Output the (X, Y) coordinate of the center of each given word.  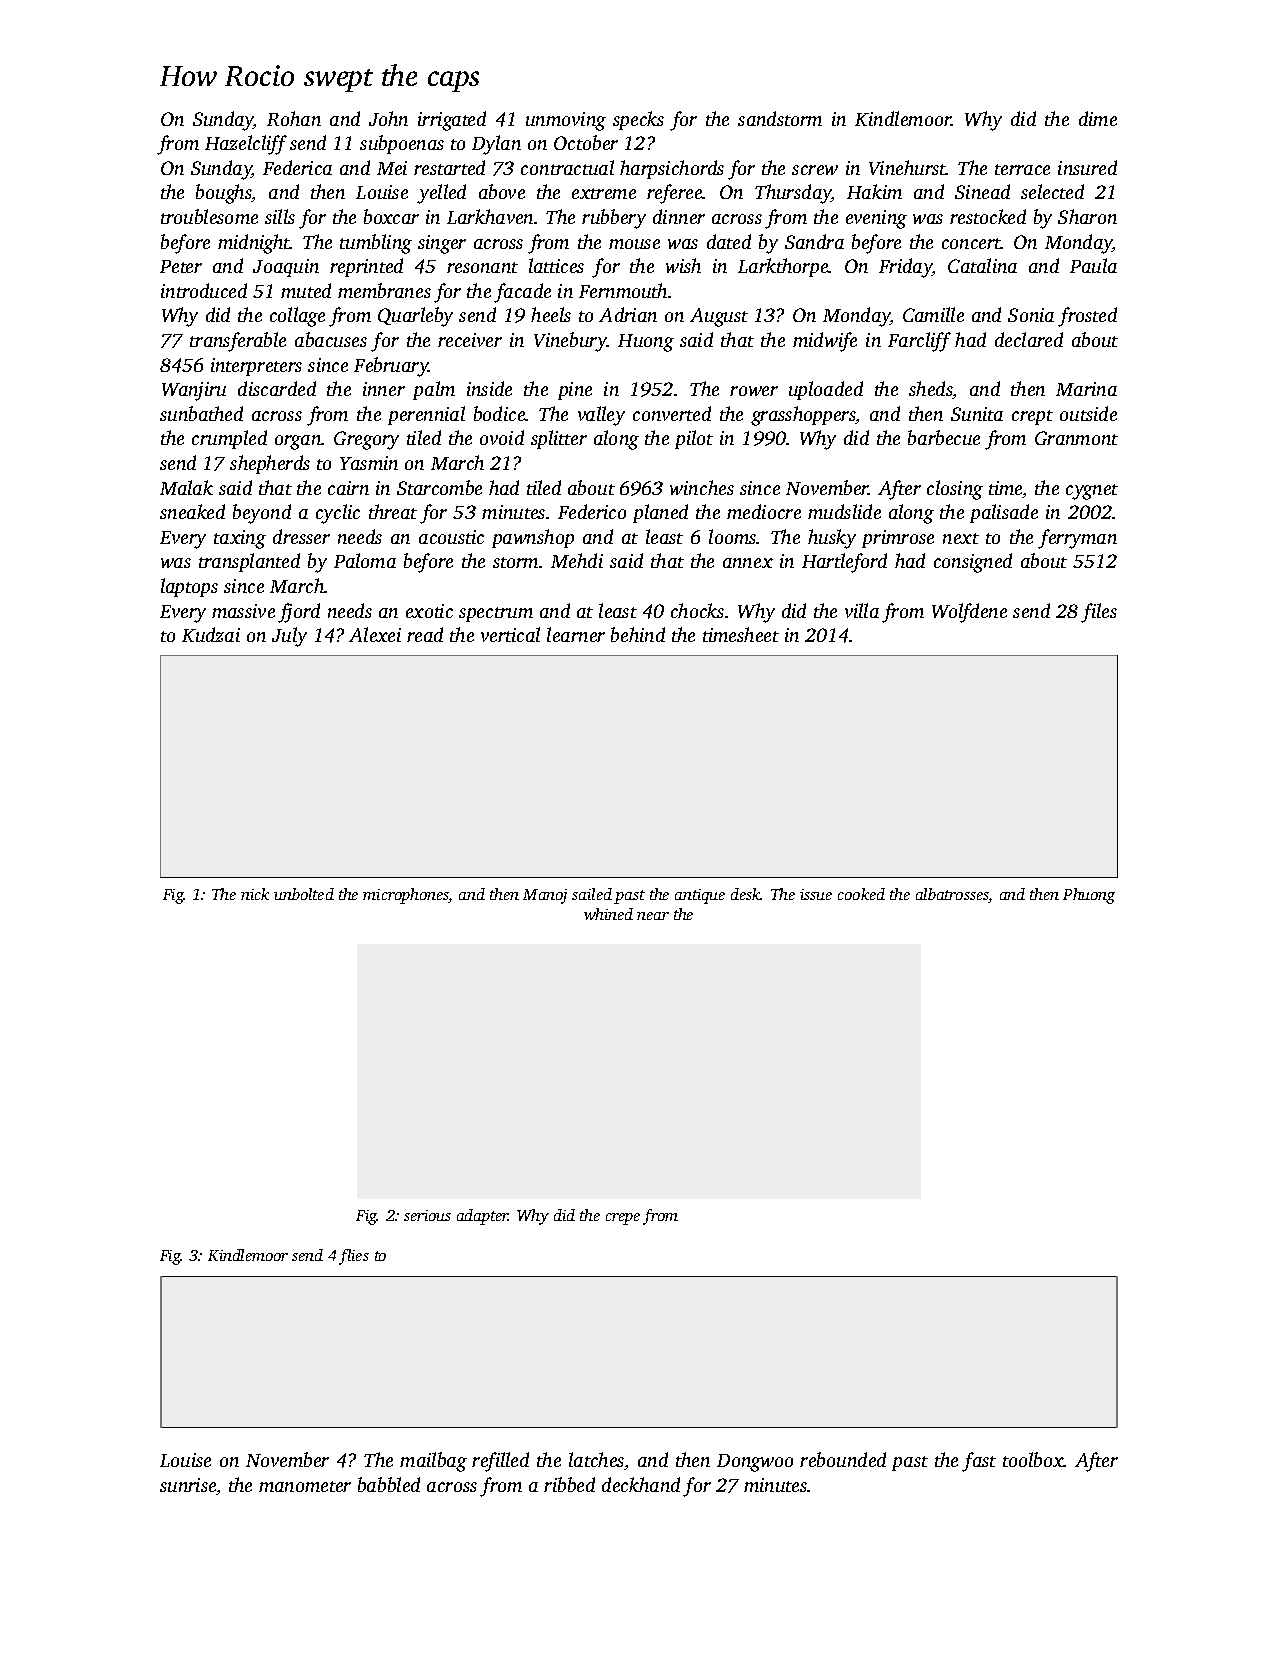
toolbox (1033, 1459)
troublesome (209, 216)
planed (660, 513)
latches (596, 1459)
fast (979, 1462)
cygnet (1092, 492)
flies (354, 1257)
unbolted (304, 894)
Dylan (496, 145)
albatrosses (952, 895)
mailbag (433, 1462)
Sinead (982, 191)
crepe (623, 1219)
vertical (510, 634)
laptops (189, 587)
